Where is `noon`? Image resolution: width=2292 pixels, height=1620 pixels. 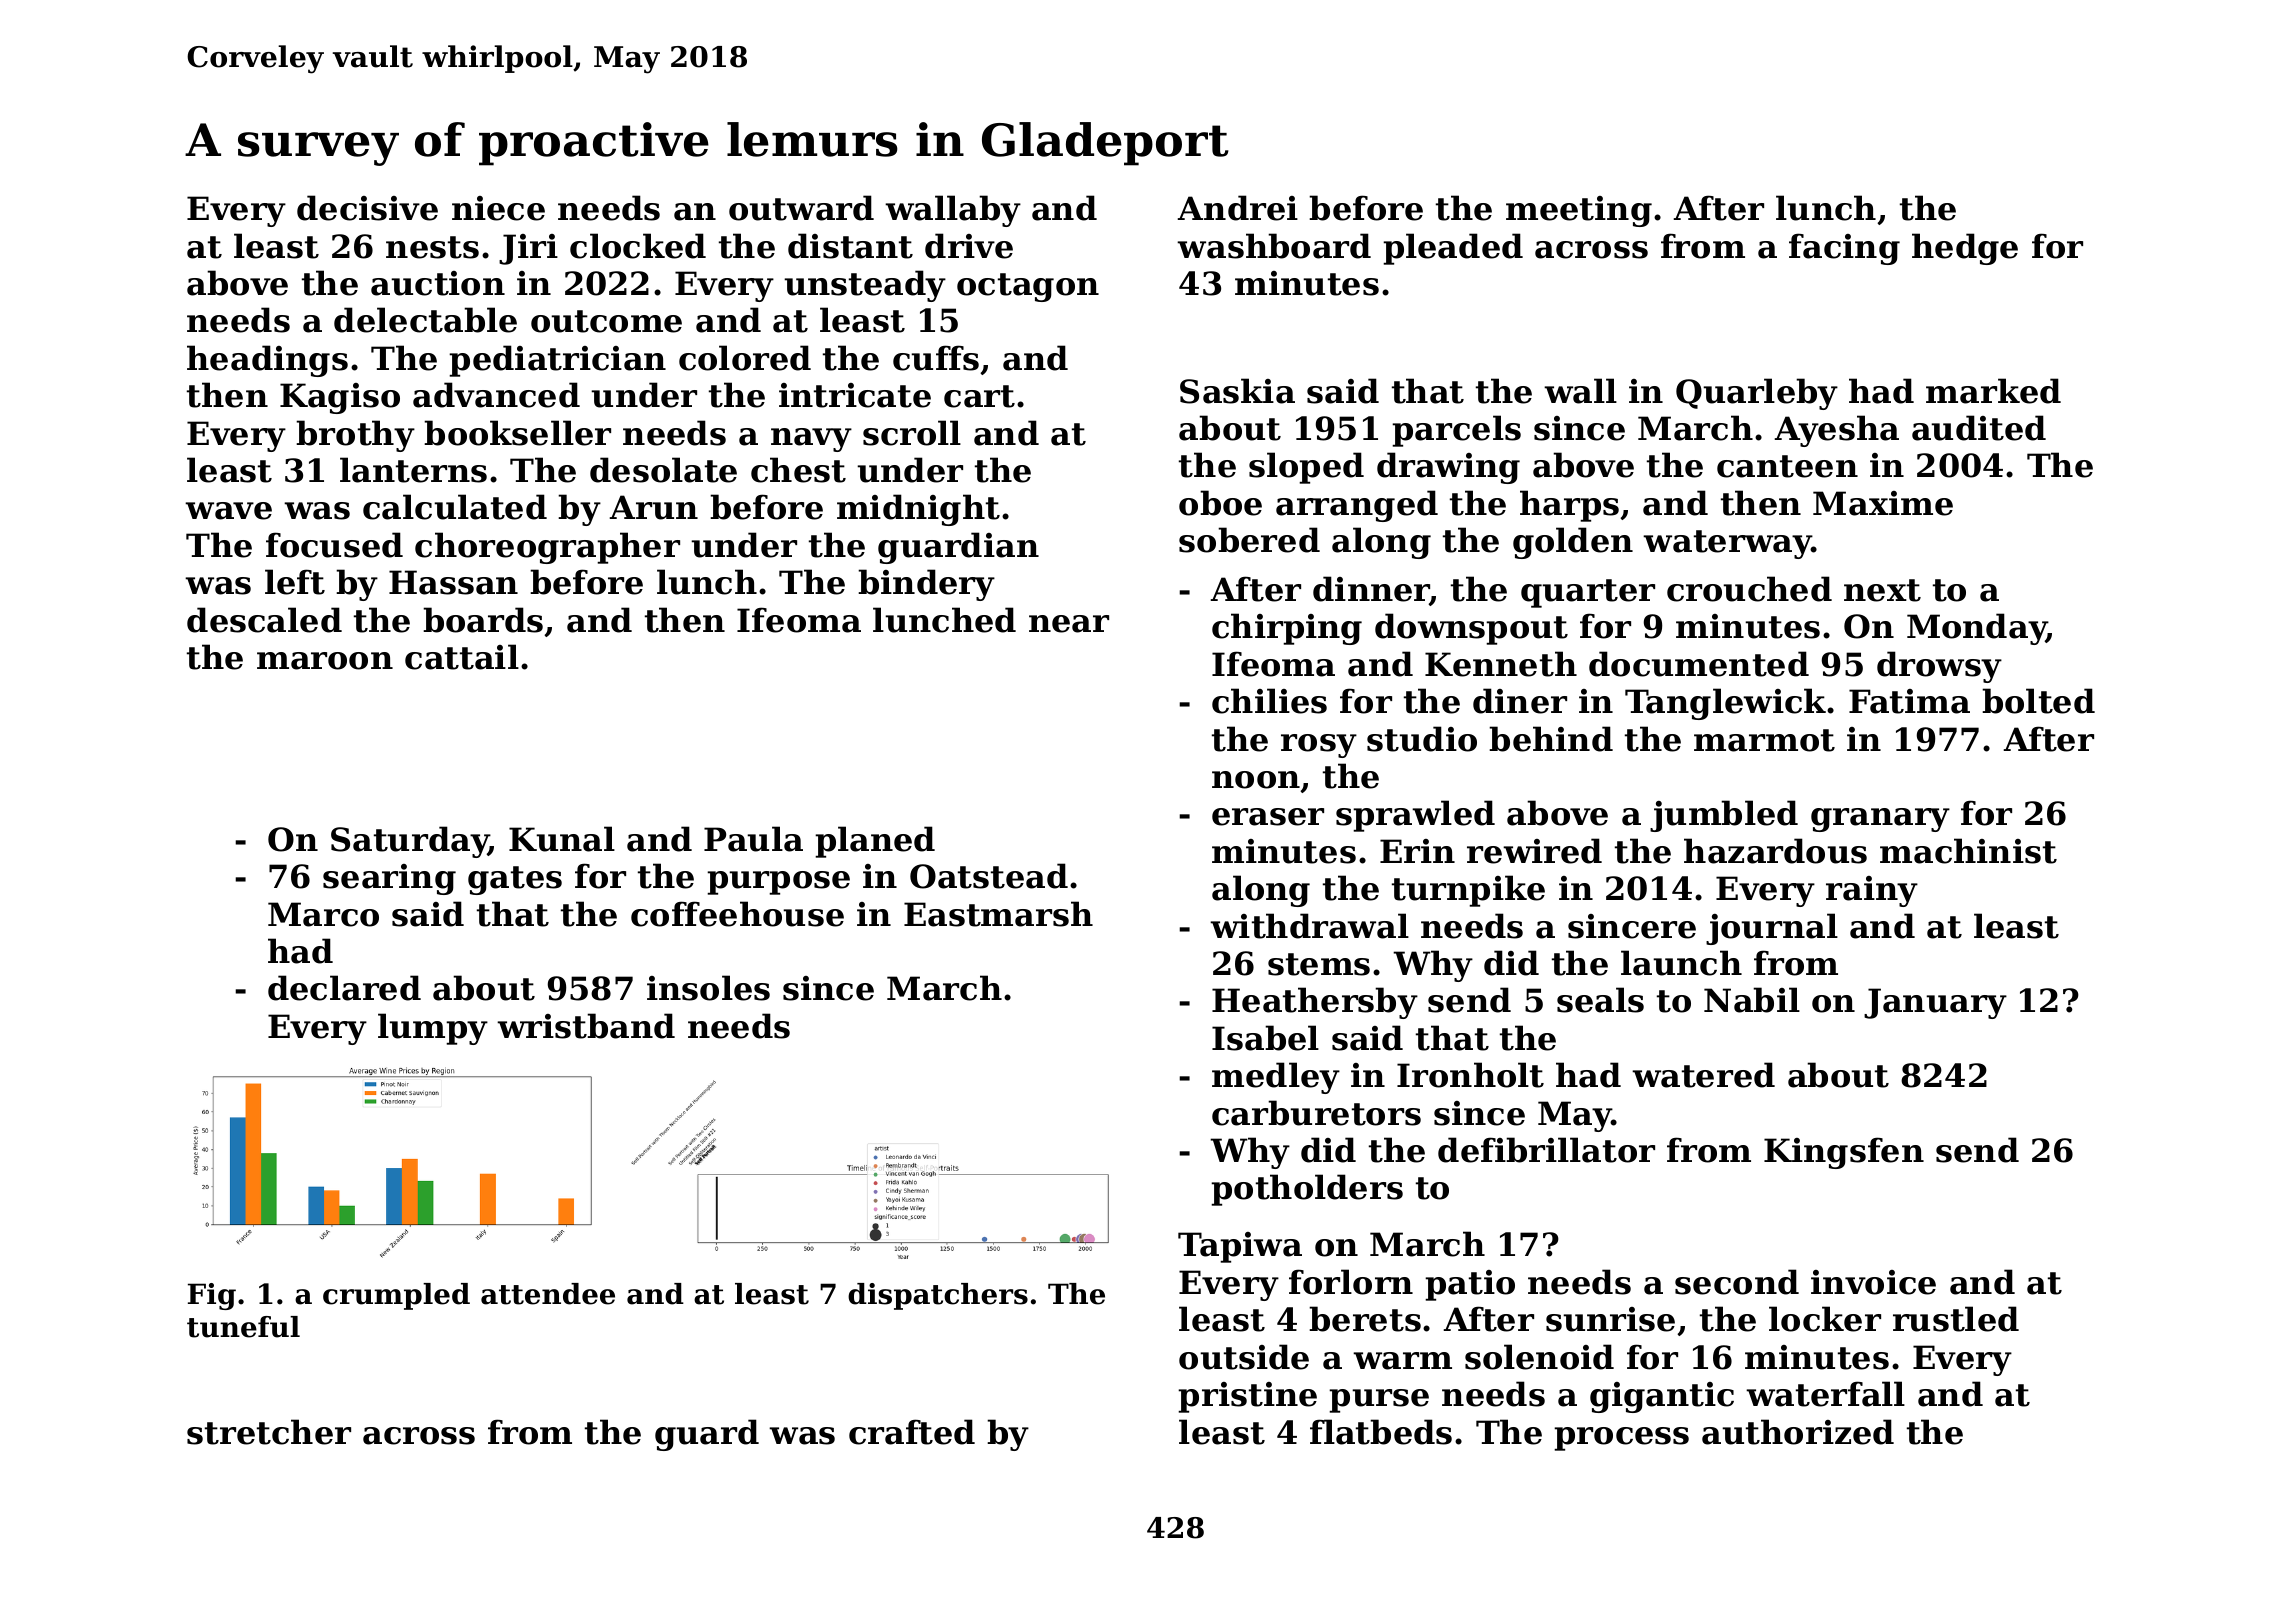 noon is located at coordinates (1256, 780).
